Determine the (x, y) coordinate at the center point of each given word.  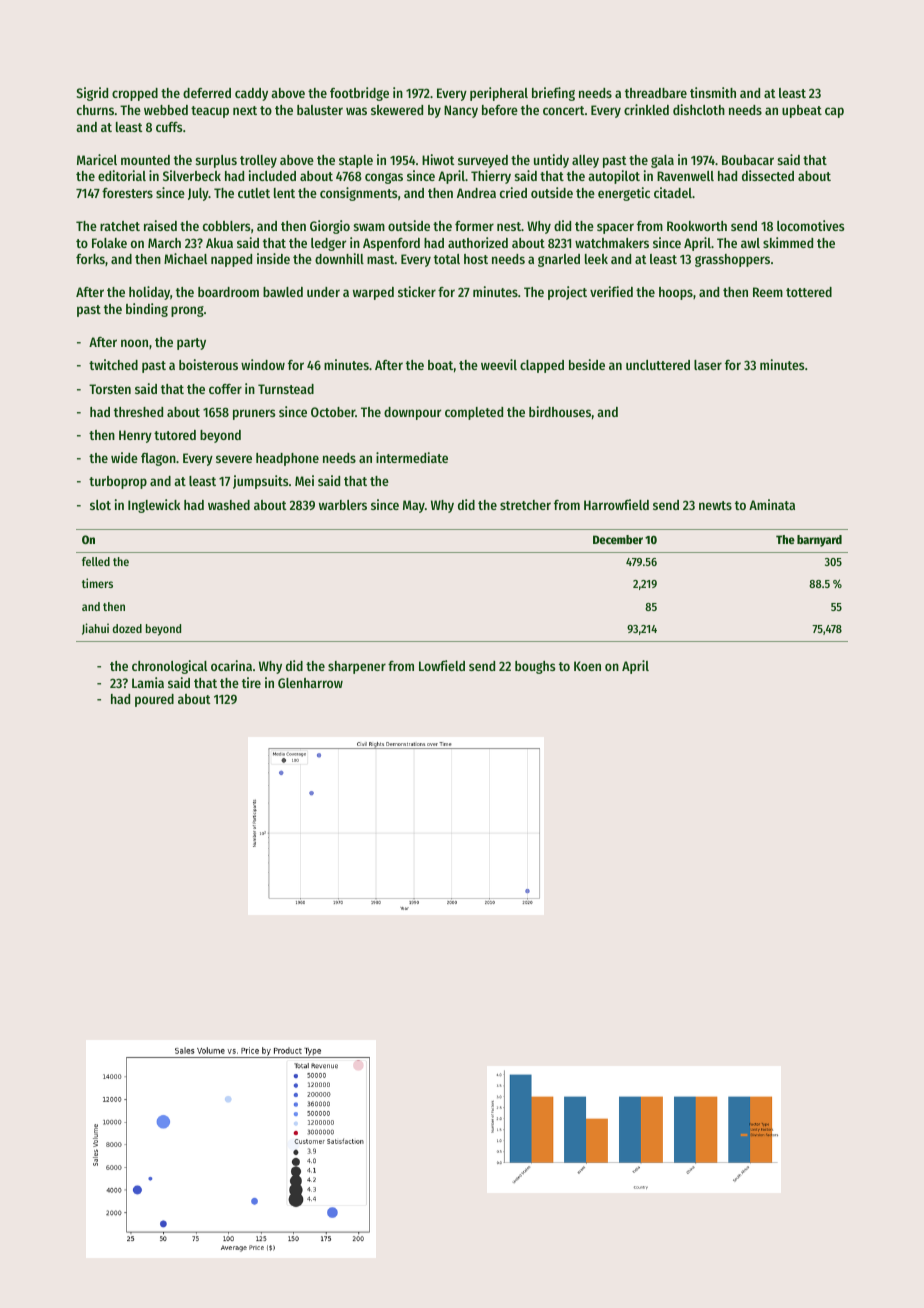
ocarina (231, 665)
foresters (127, 193)
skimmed (788, 242)
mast (381, 259)
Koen (587, 666)
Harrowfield (616, 504)
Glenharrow (310, 683)
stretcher (525, 505)
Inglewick (154, 506)
